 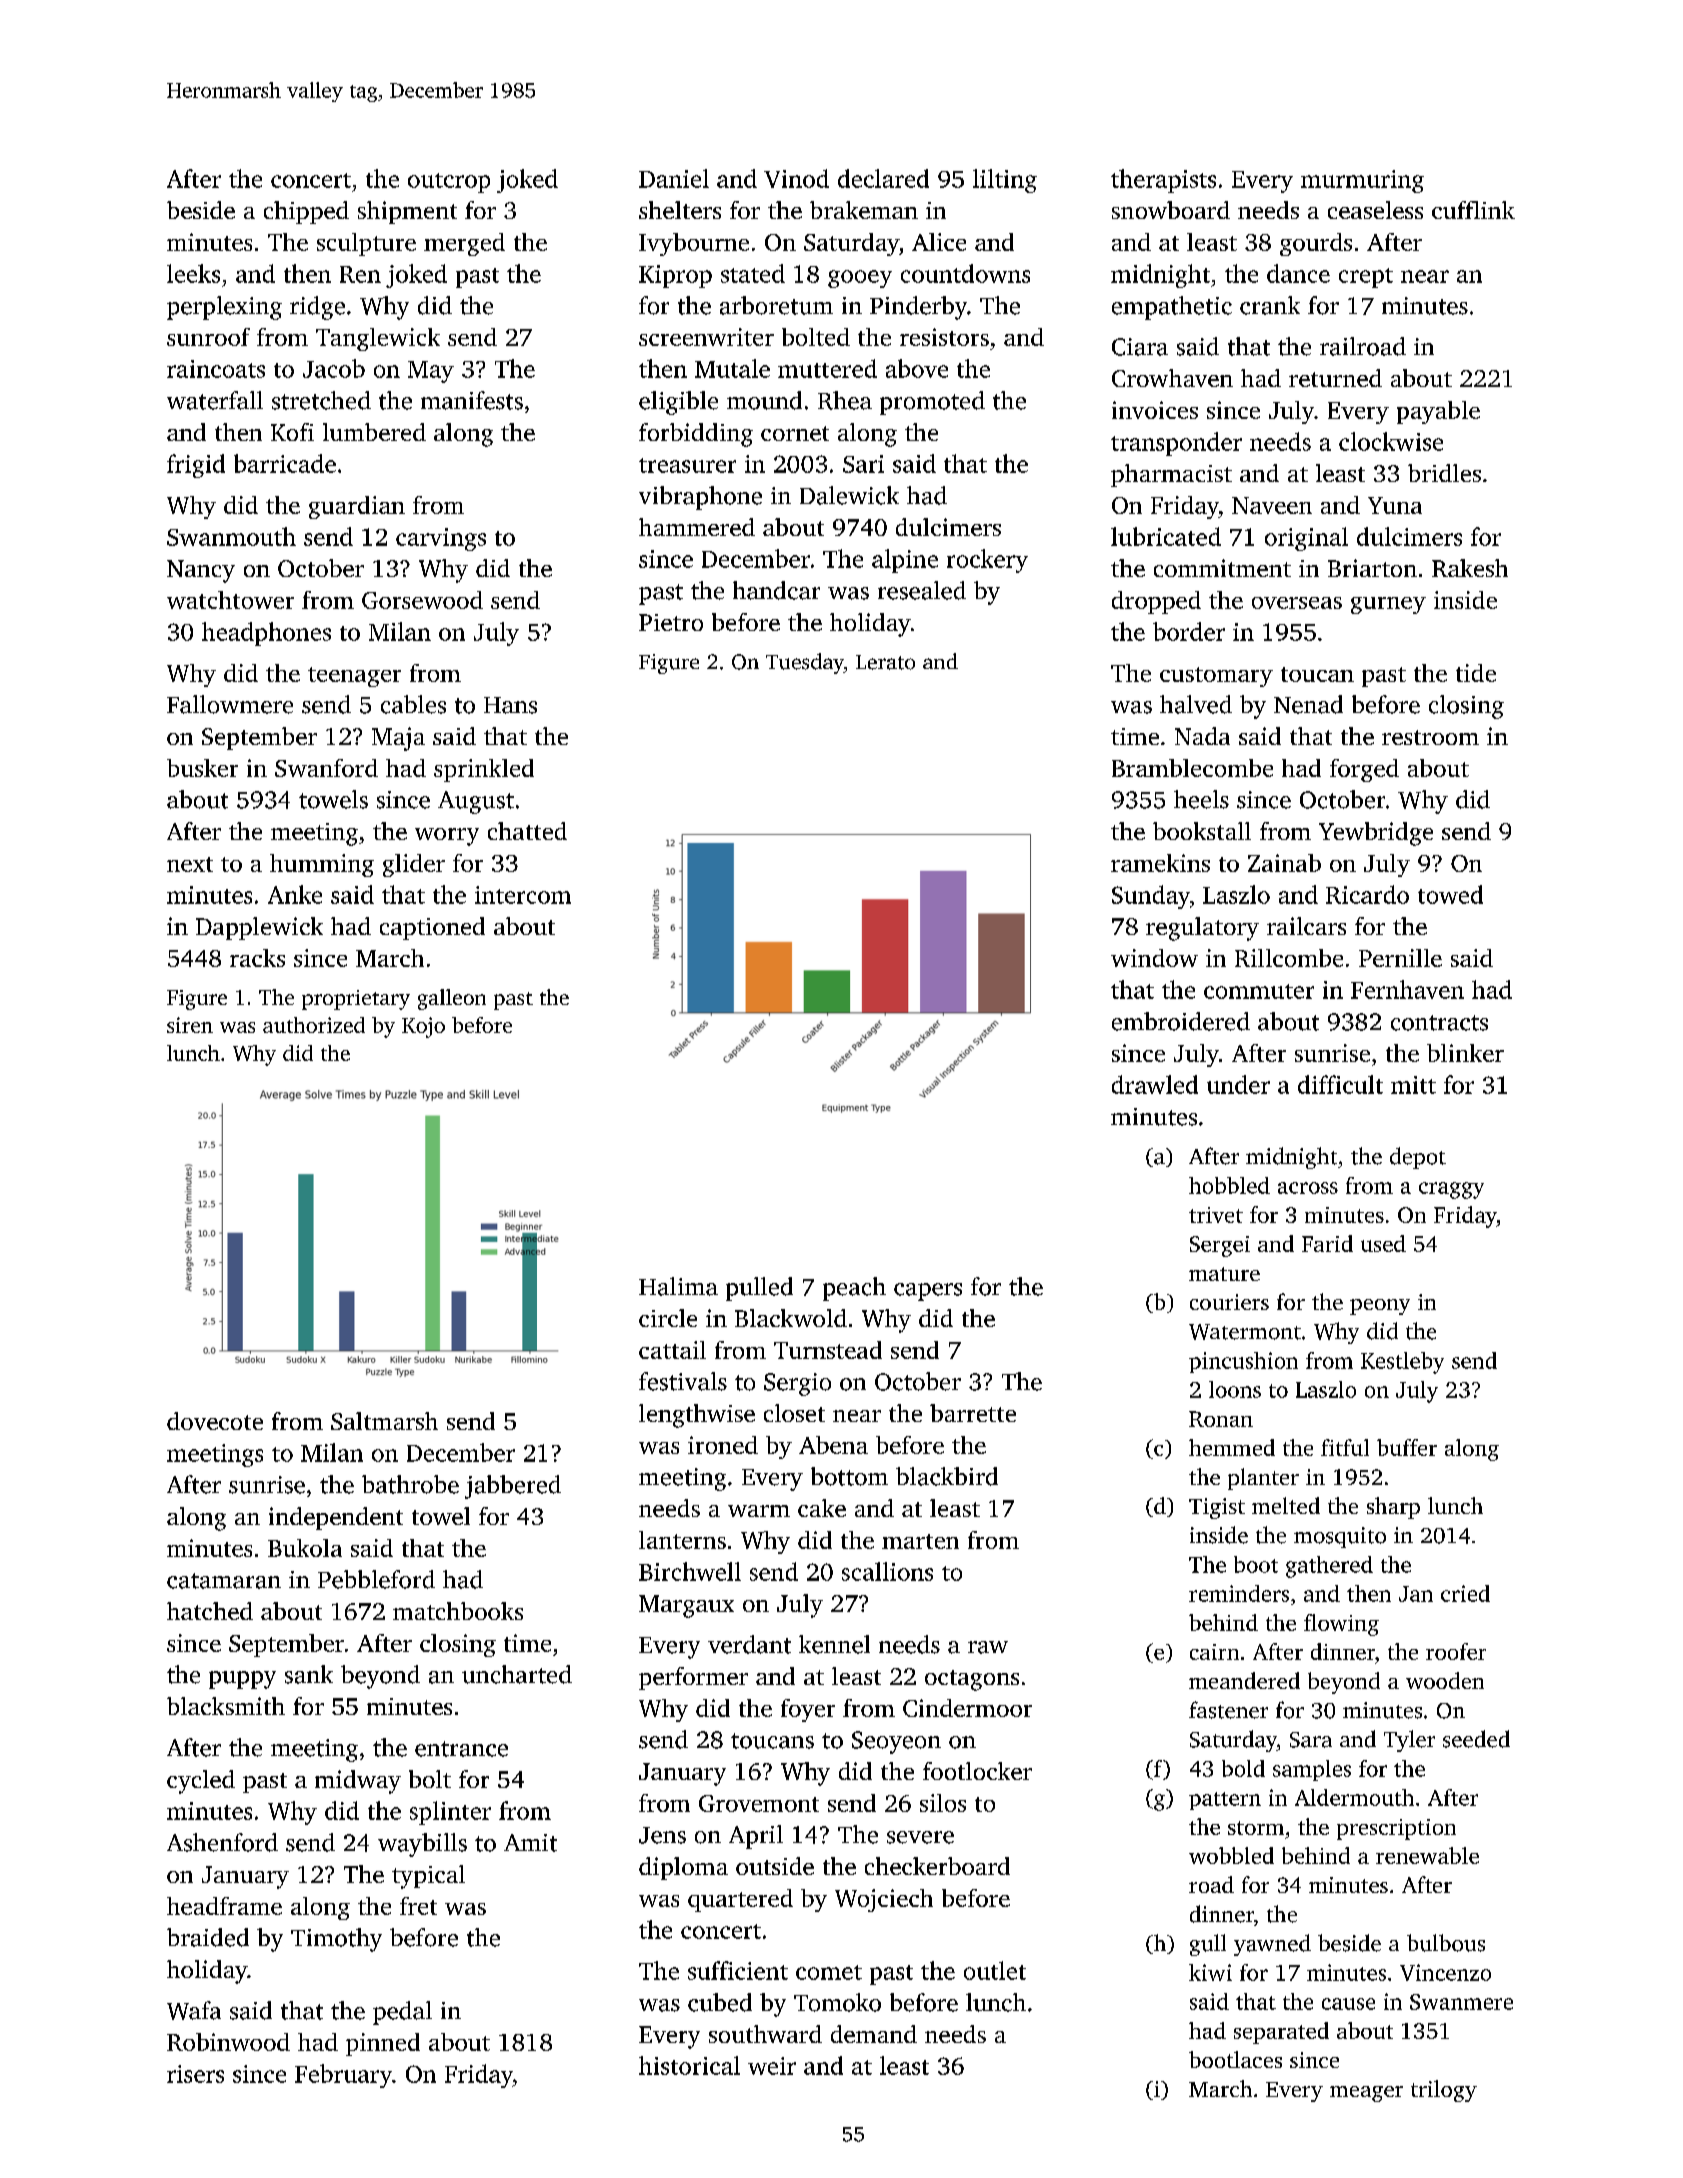 I want to click on reminders, so click(x=1239, y=1593).
